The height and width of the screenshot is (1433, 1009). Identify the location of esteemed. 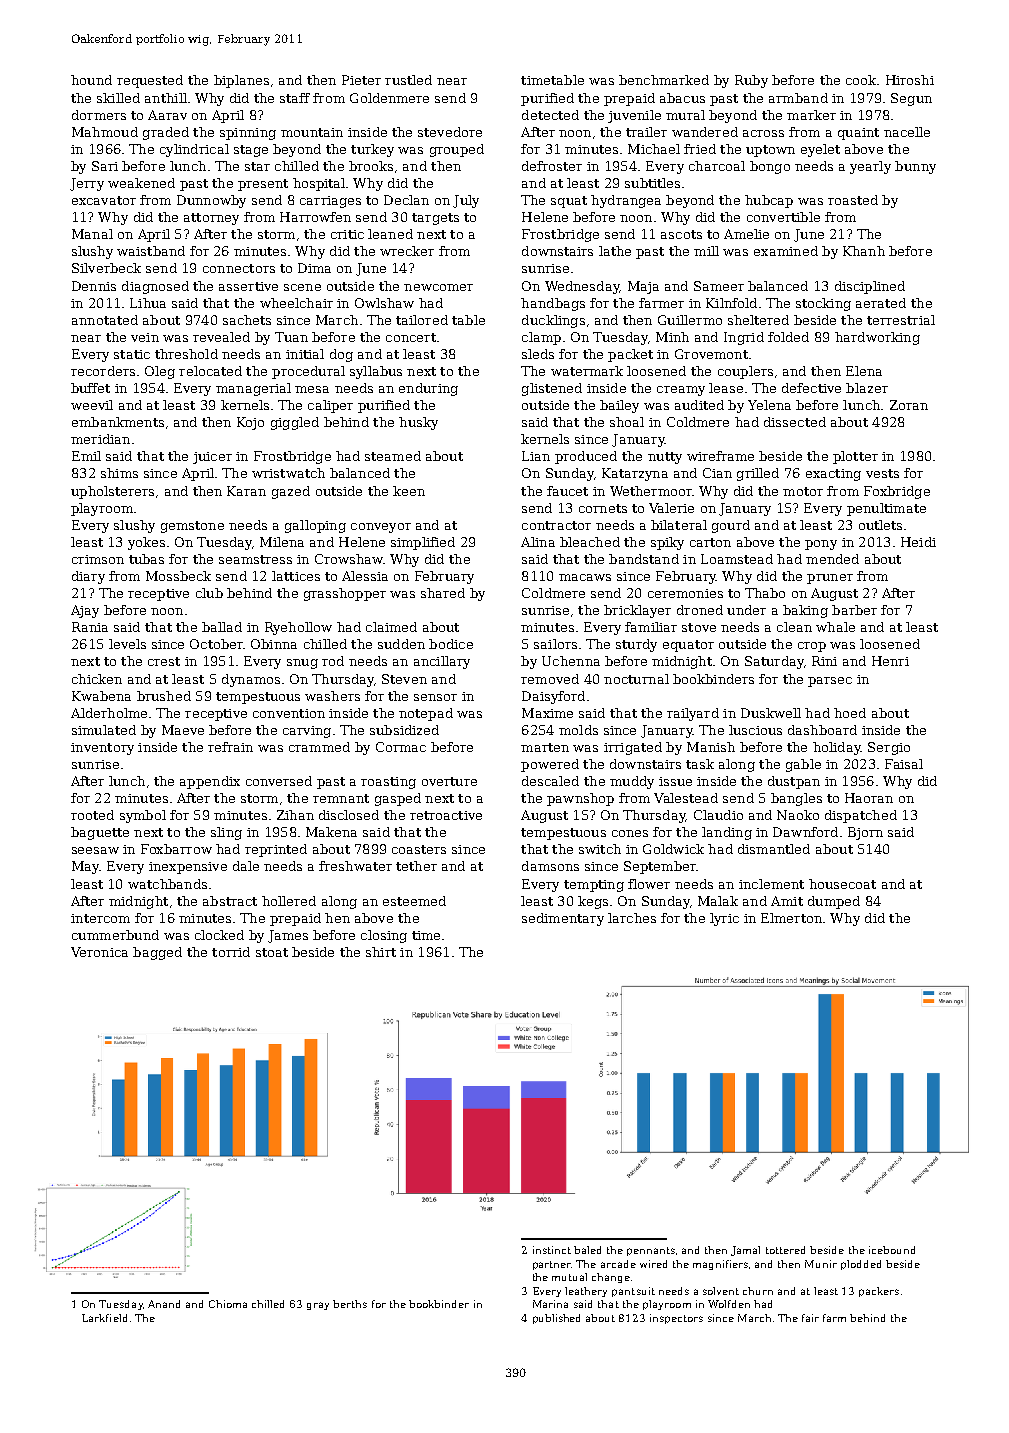
(414, 901).
